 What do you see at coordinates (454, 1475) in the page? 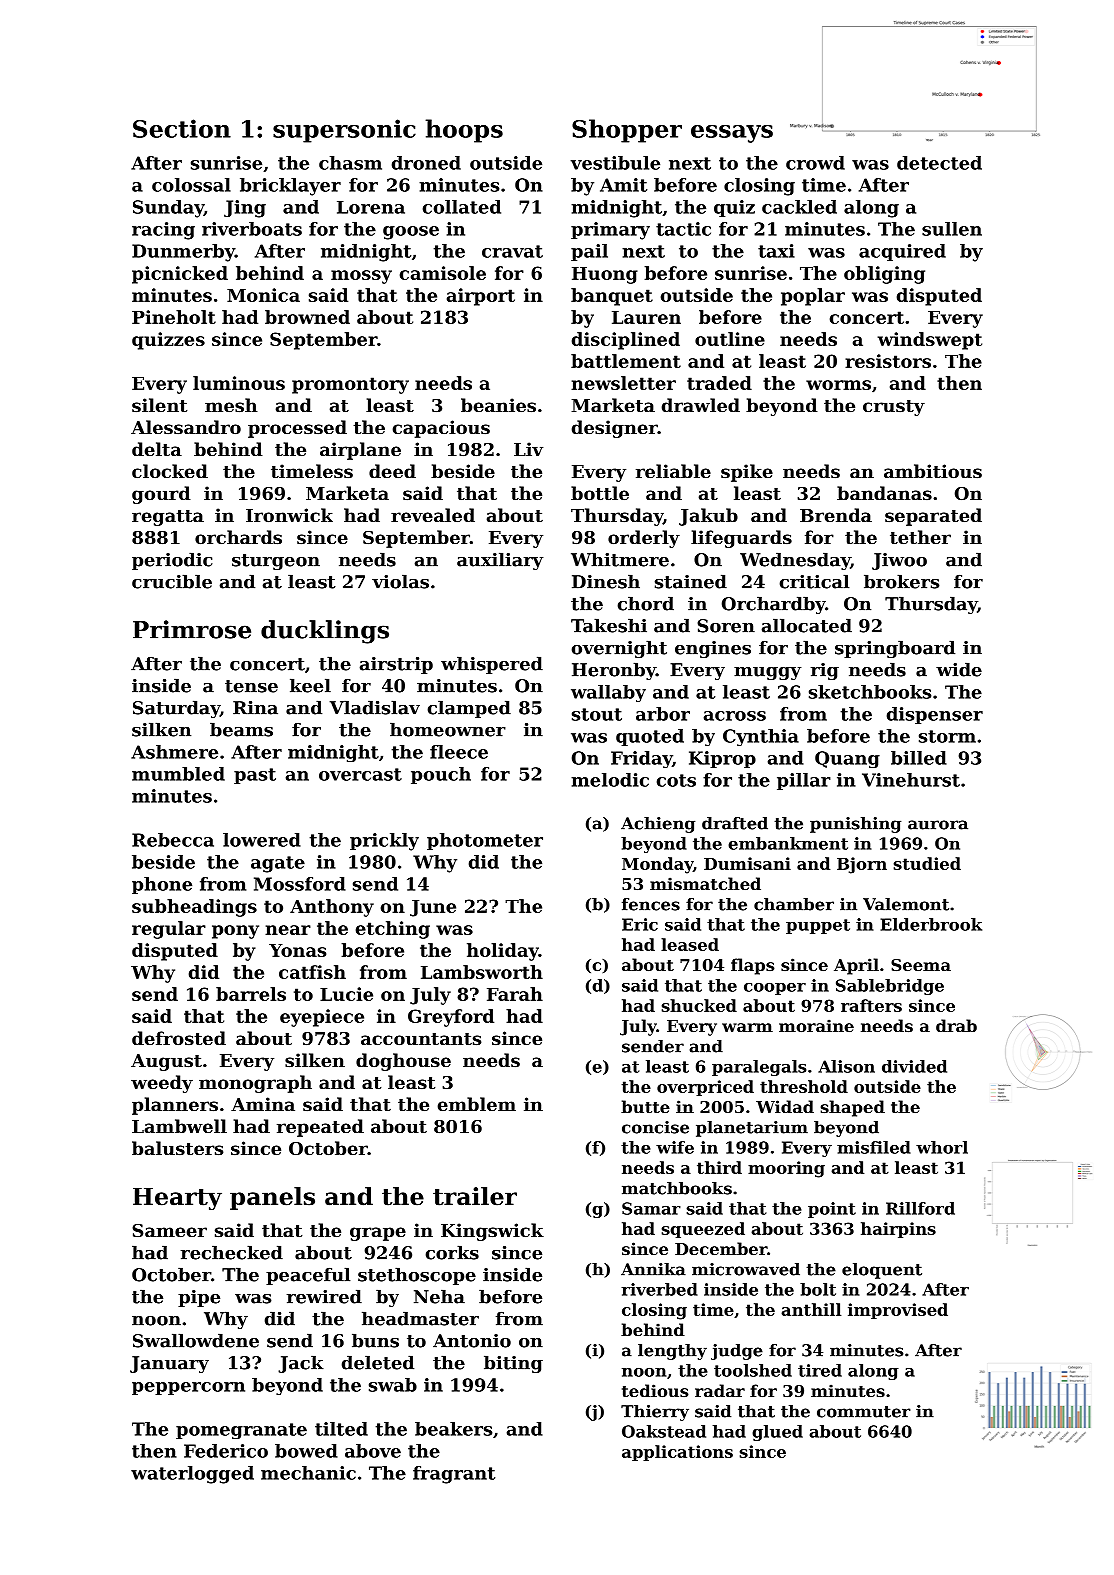
I see `fragrant` at bounding box center [454, 1475].
